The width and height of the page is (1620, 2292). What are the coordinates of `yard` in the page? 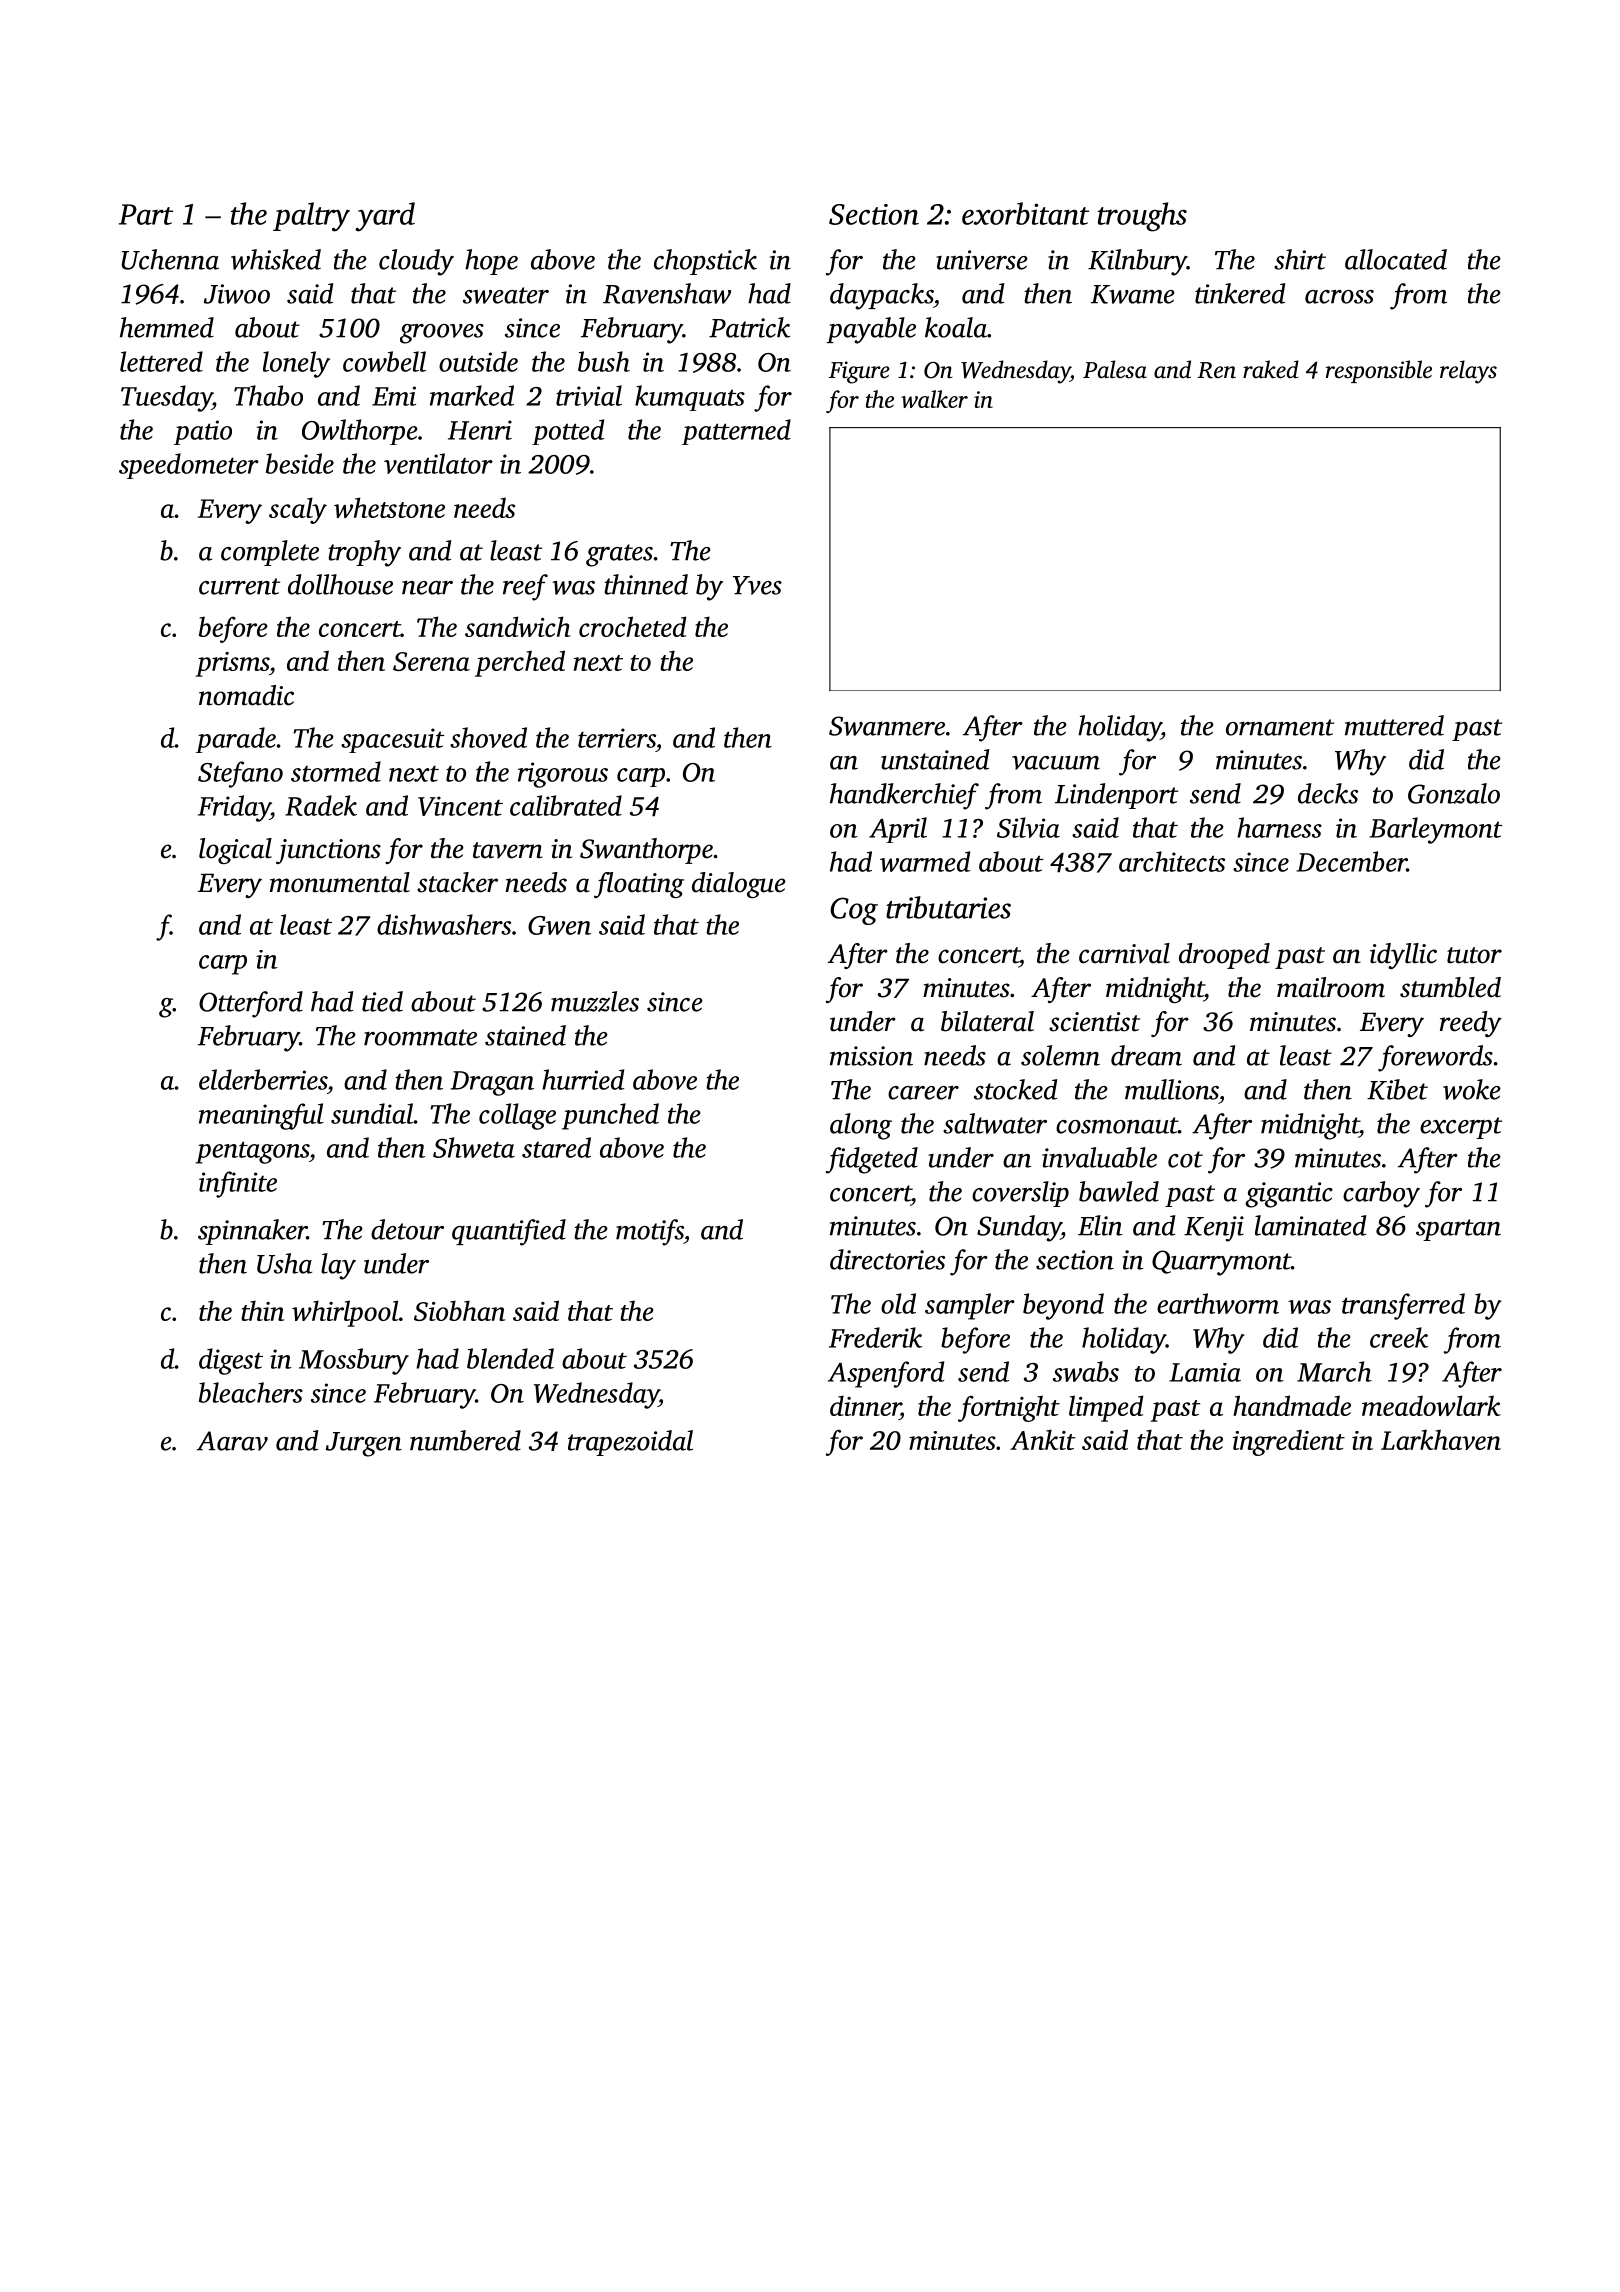 It's located at (385, 217).
